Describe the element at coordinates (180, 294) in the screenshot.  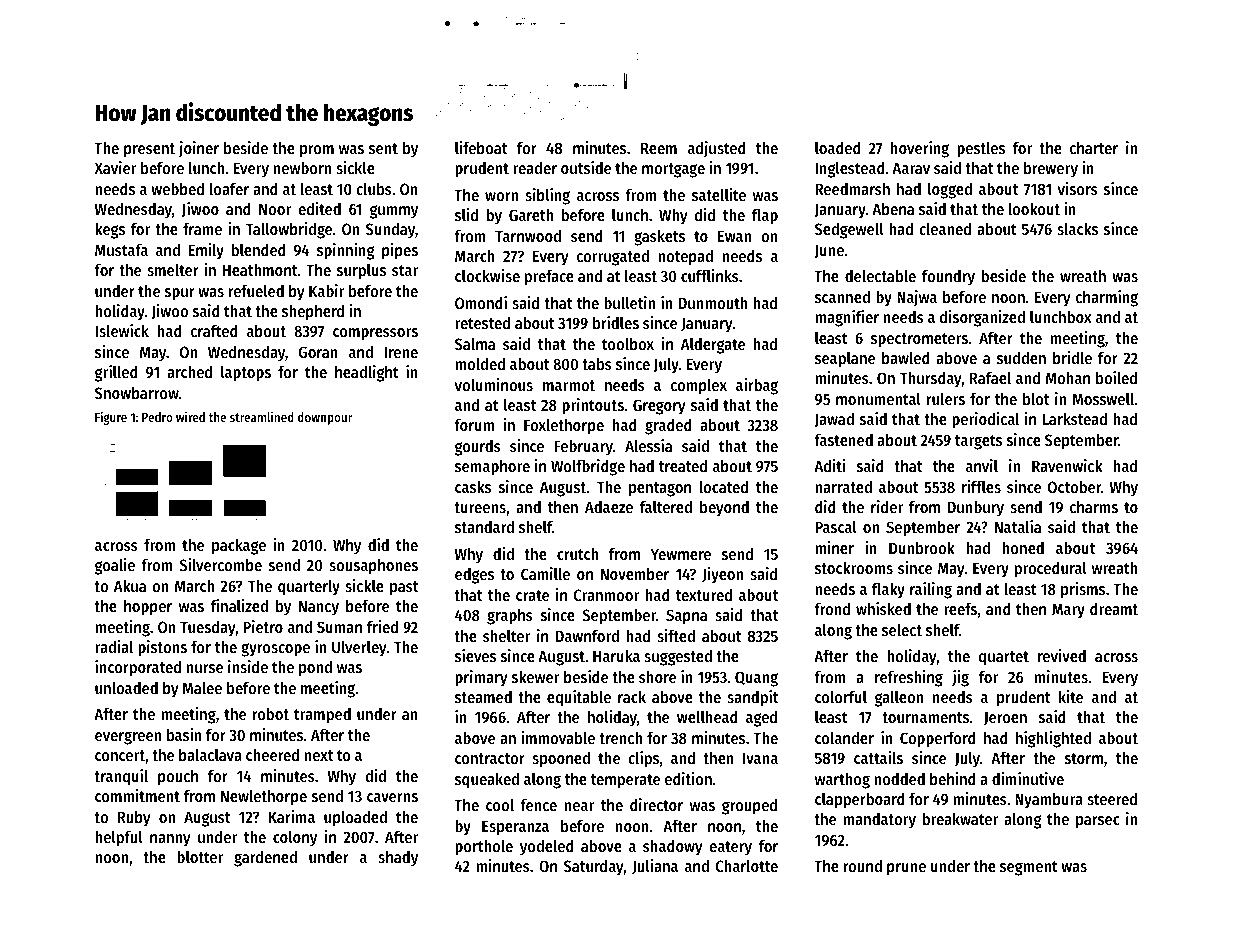
I see `spur` at that location.
